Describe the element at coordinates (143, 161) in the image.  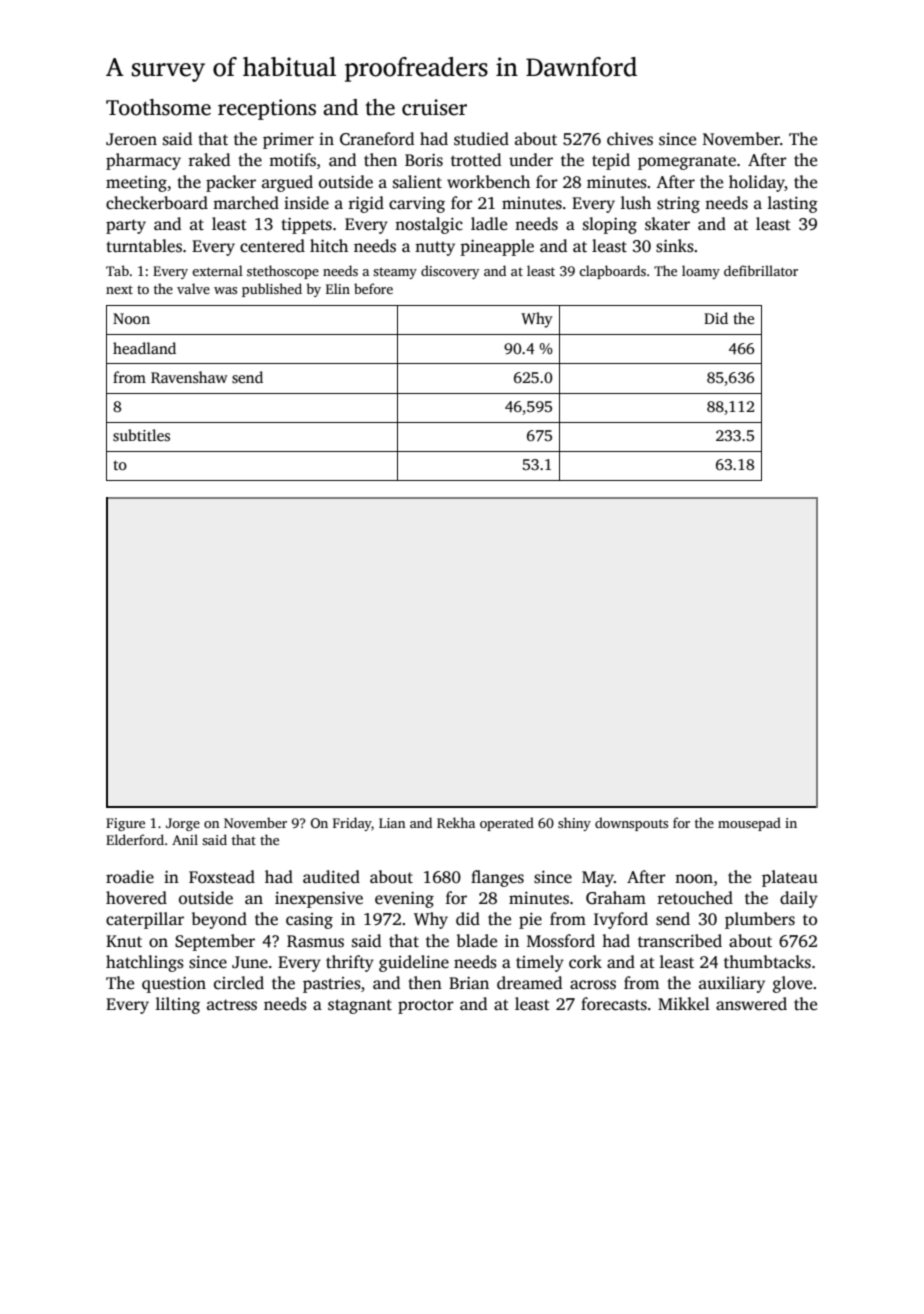
I see `pharmacy` at that location.
